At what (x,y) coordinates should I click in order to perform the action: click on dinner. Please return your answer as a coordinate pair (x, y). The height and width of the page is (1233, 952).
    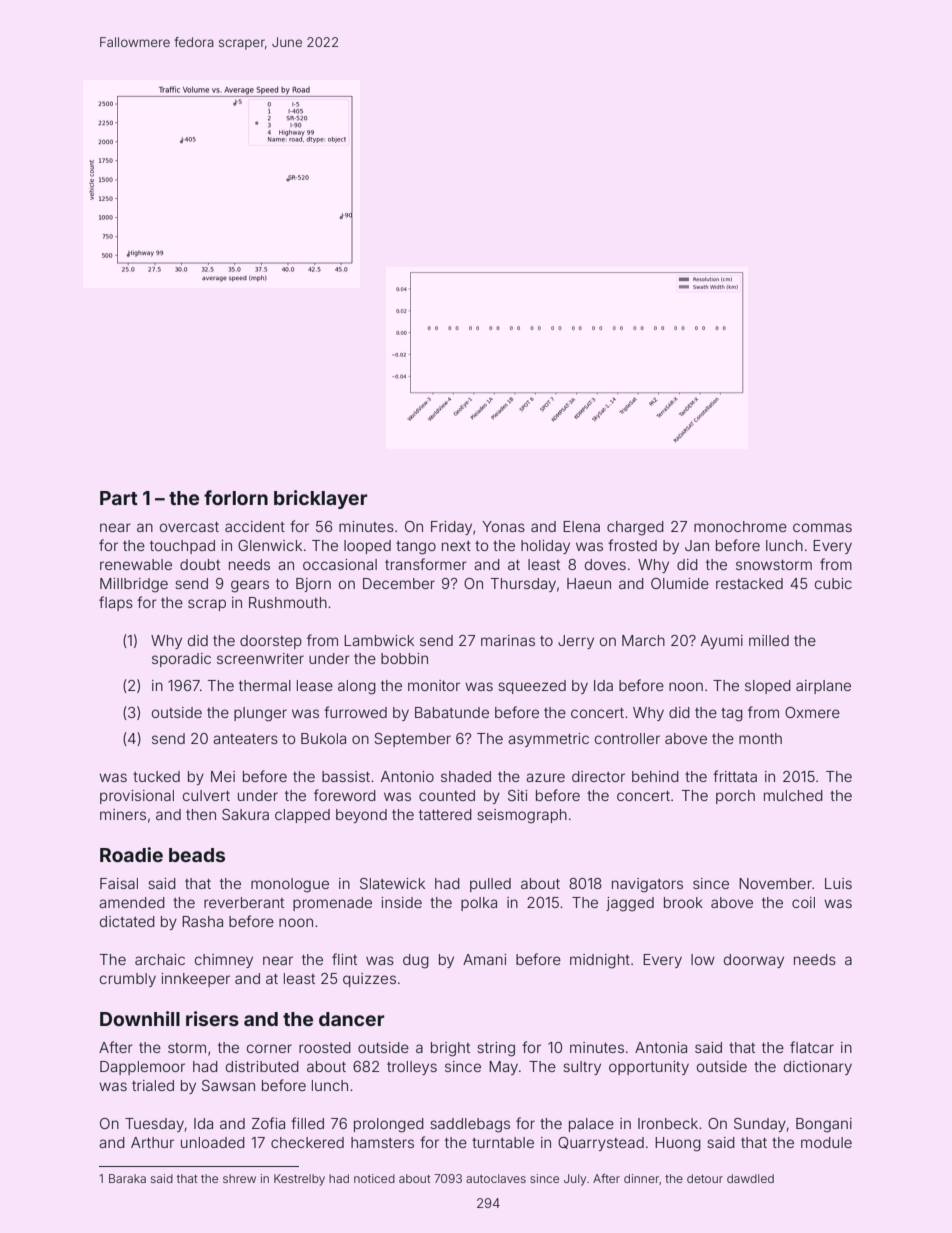
    Looking at the image, I should click on (641, 1178).
